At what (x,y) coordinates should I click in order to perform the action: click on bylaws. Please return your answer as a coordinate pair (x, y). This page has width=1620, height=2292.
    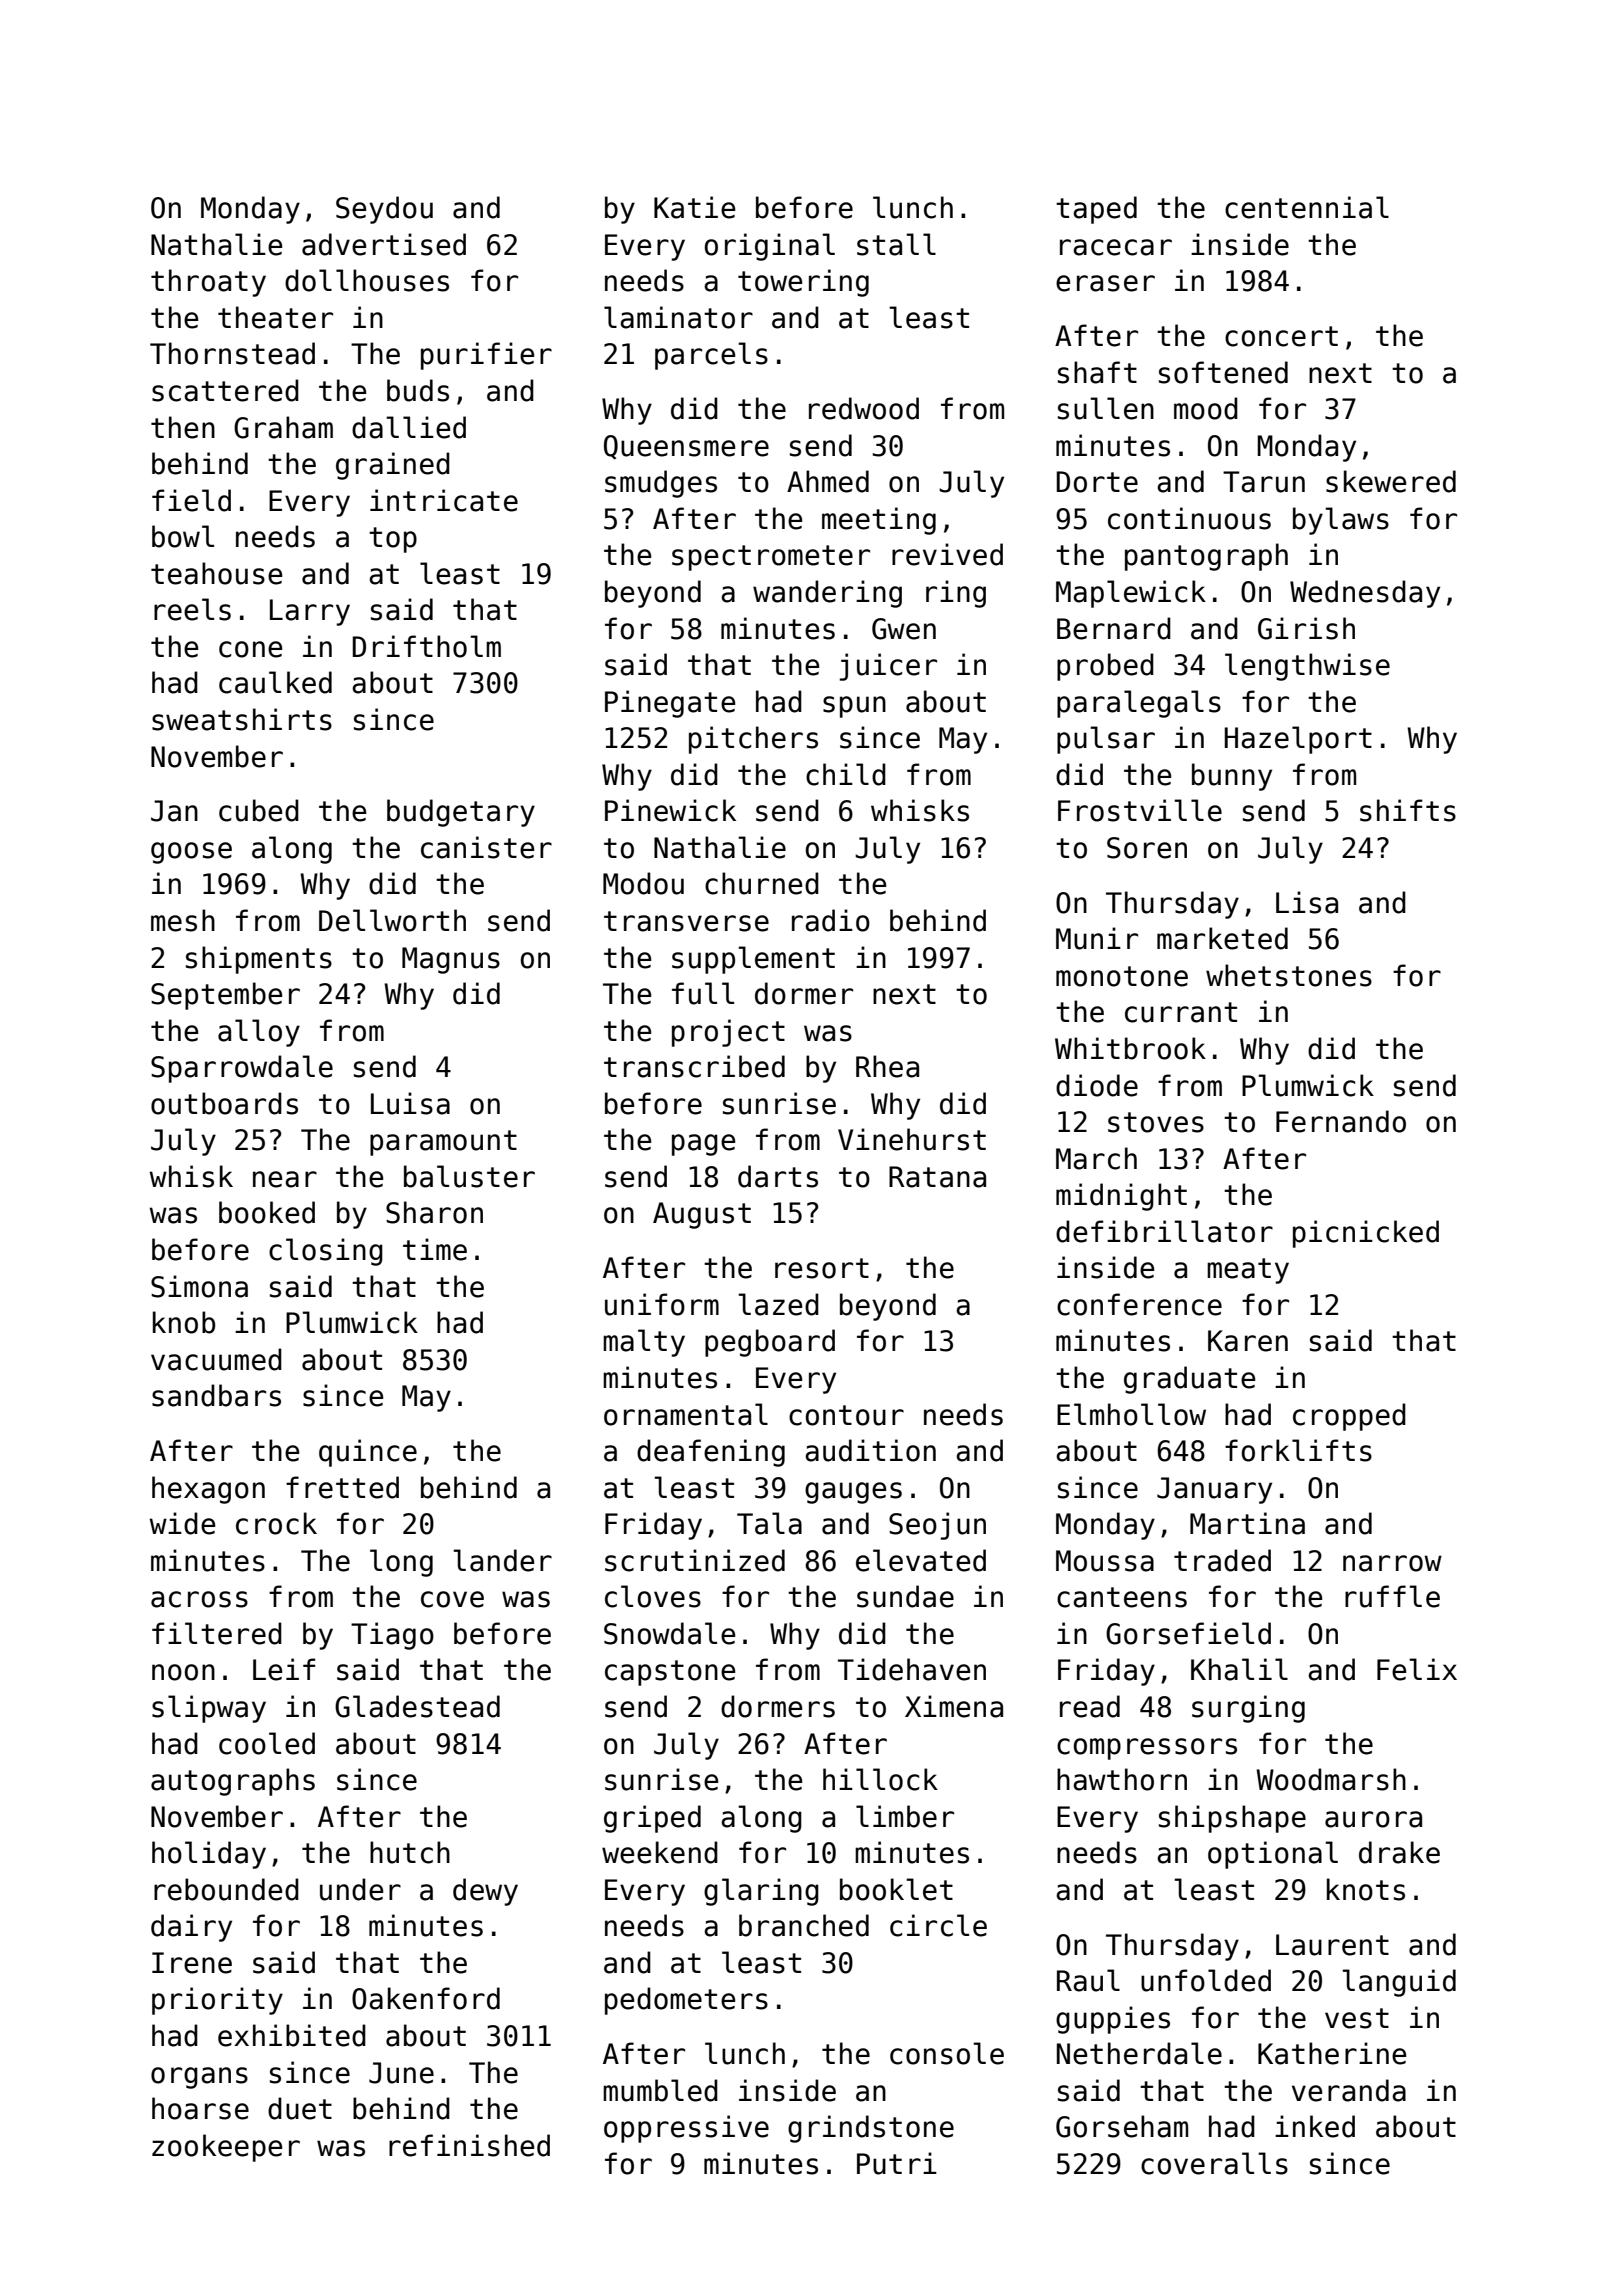
    Looking at the image, I should click on (1341, 521).
